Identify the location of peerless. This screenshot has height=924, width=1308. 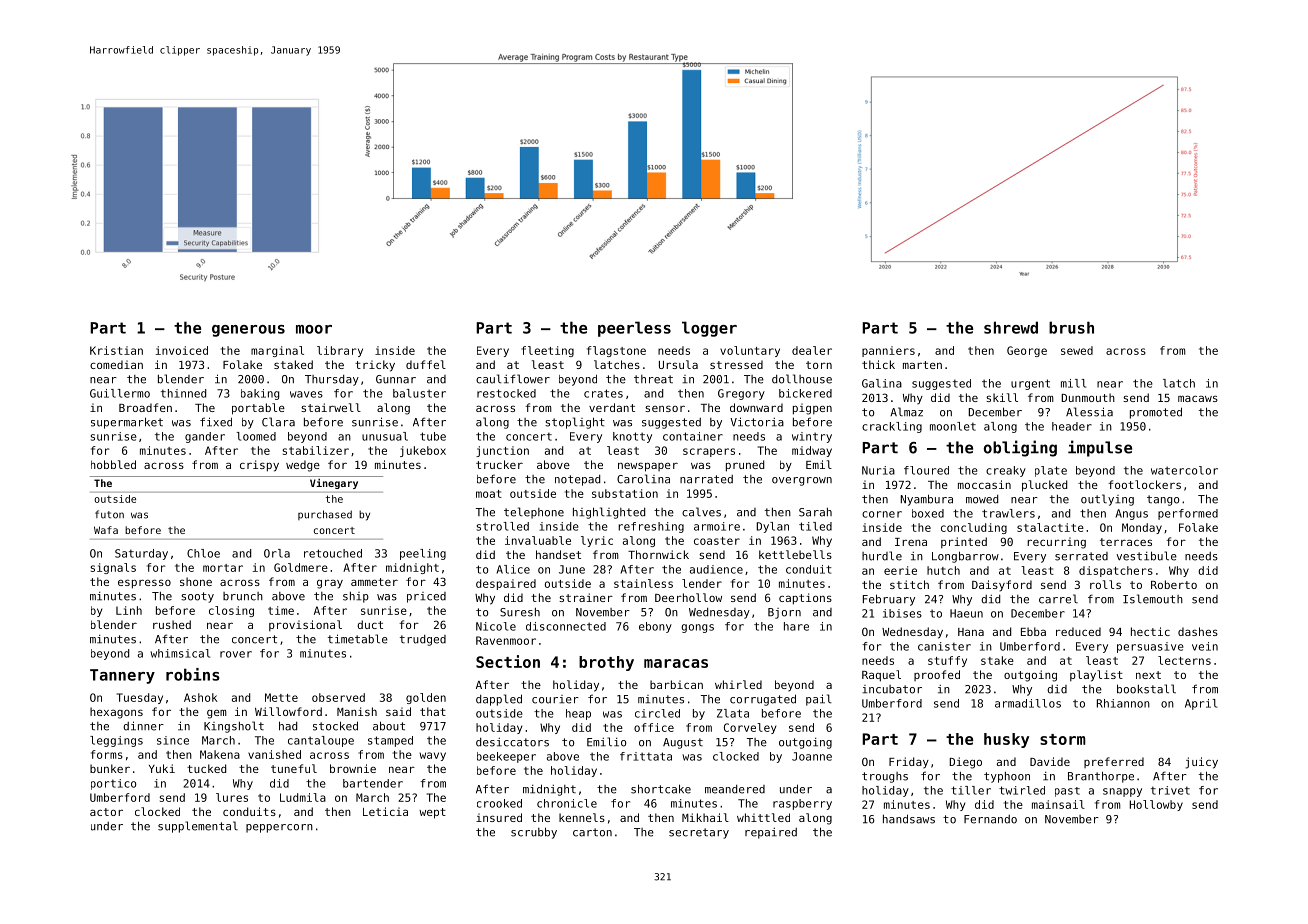
(634, 329).
